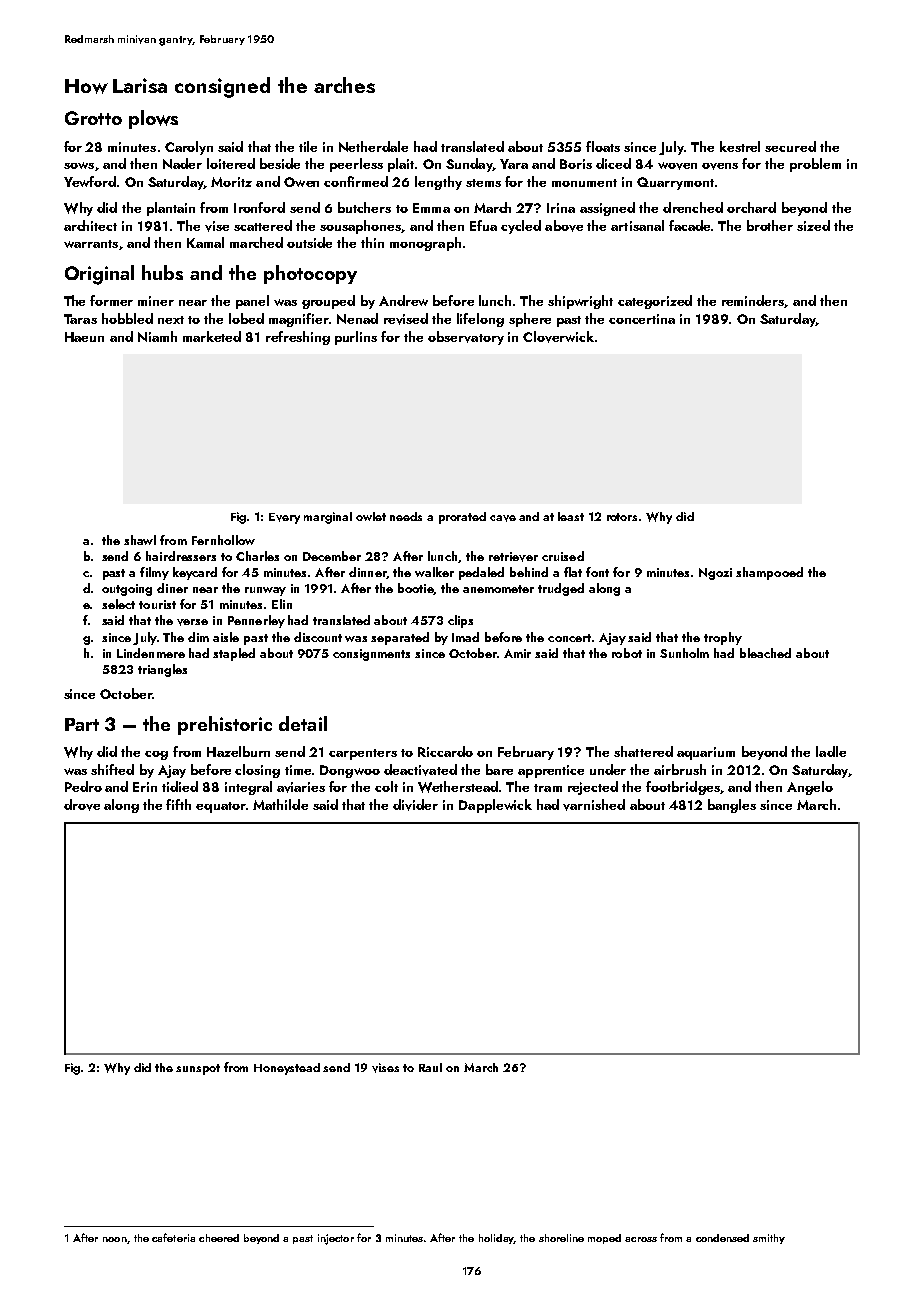 The height and width of the document is (1308, 924). I want to click on Haeun, so click(84, 337).
